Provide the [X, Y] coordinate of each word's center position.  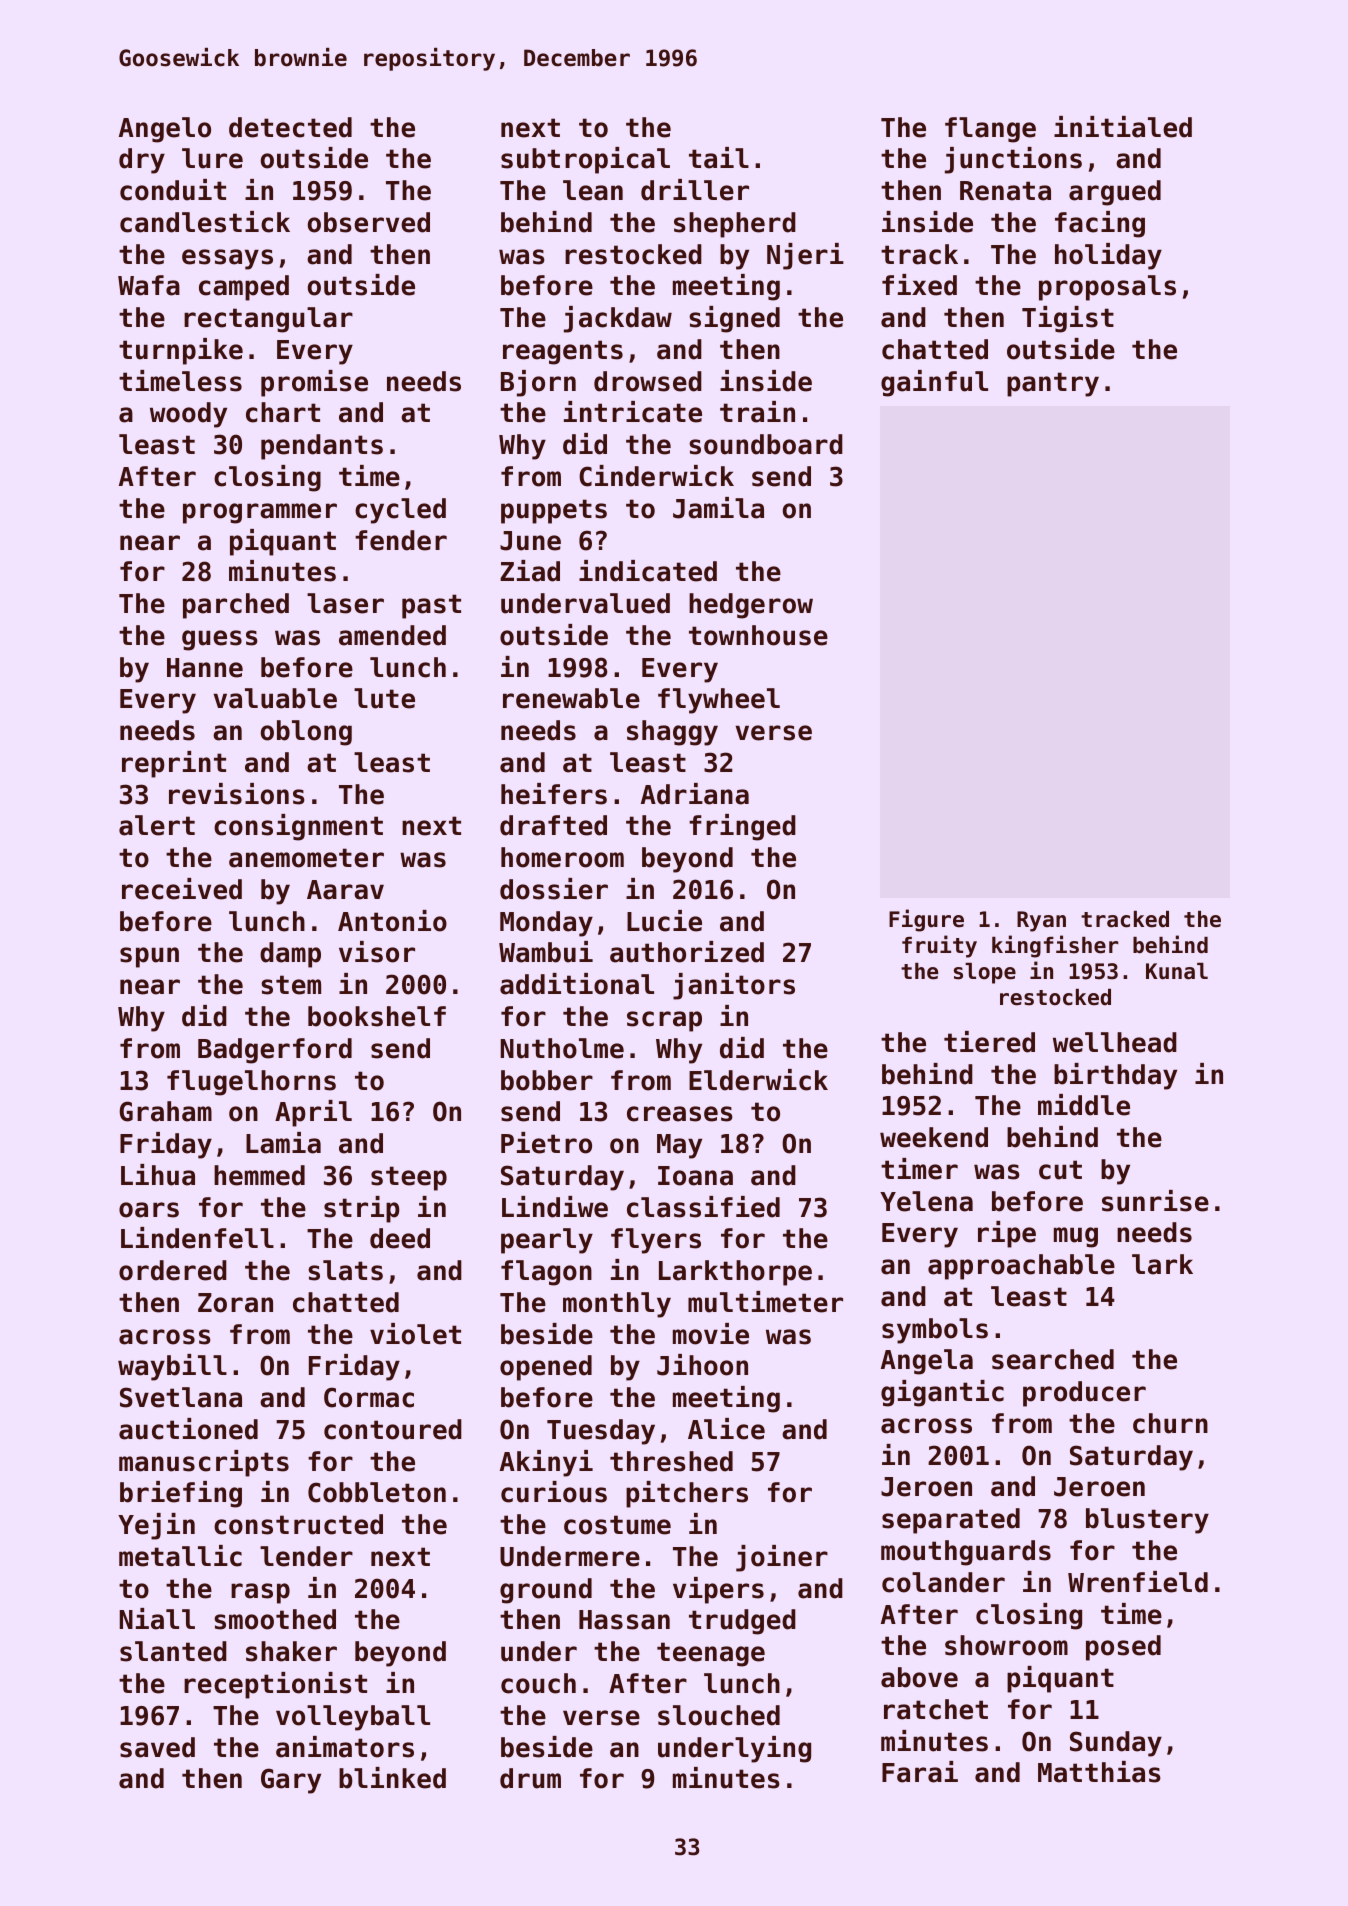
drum [530, 1778]
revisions [237, 794]
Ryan [1041, 921]
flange [990, 130]
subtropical [585, 160]
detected [290, 127]
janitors [734, 986]
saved [157, 1747]
